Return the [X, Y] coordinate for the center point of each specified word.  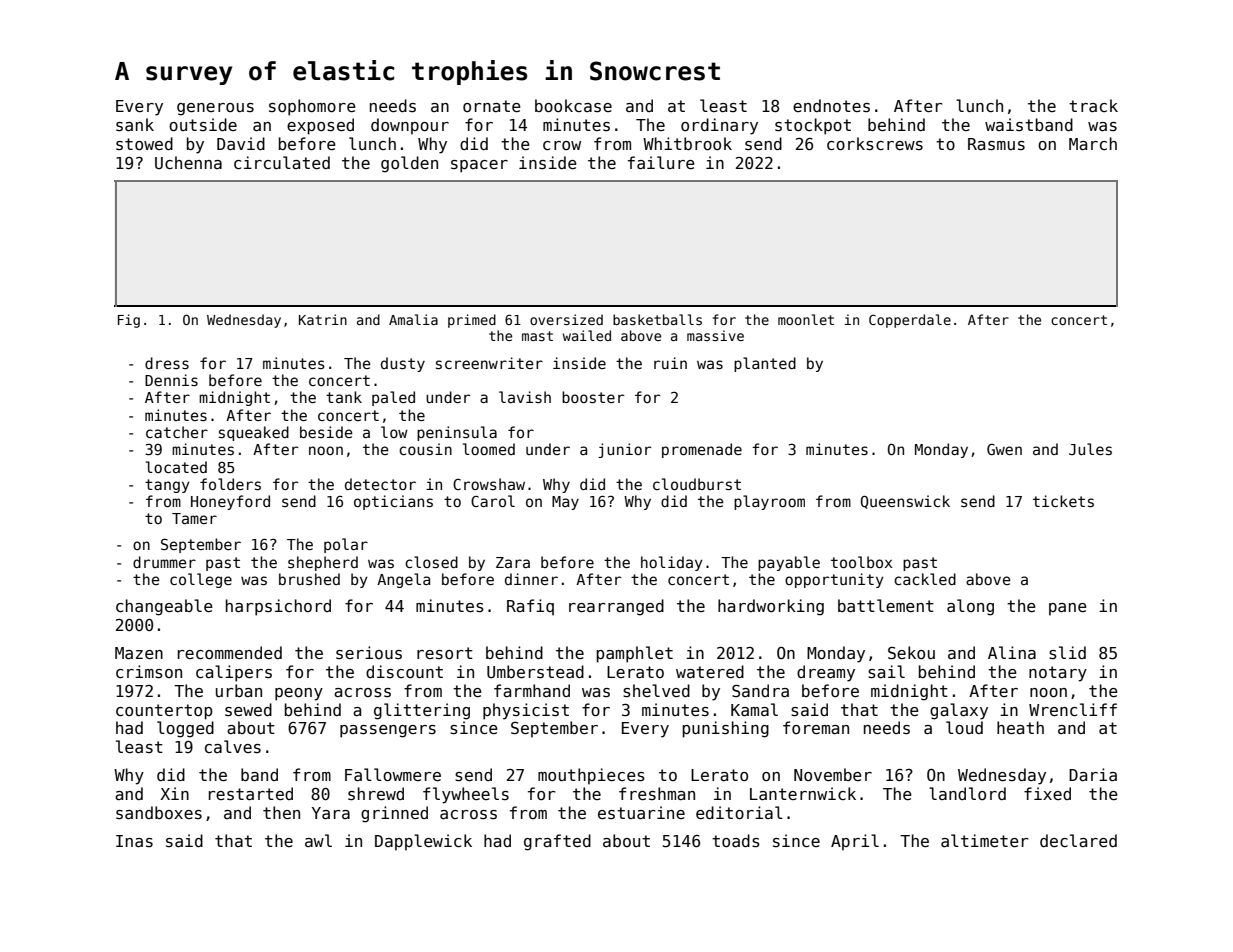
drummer [164, 562]
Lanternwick [803, 793]
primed [472, 321]
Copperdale [910, 321]
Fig [129, 321]
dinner [531, 579]
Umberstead [535, 672]
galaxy [959, 711]
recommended [230, 652]
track [1093, 105]
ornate [492, 106]
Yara [331, 813]
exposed [320, 126]
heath [1020, 727]
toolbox [862, 562]
